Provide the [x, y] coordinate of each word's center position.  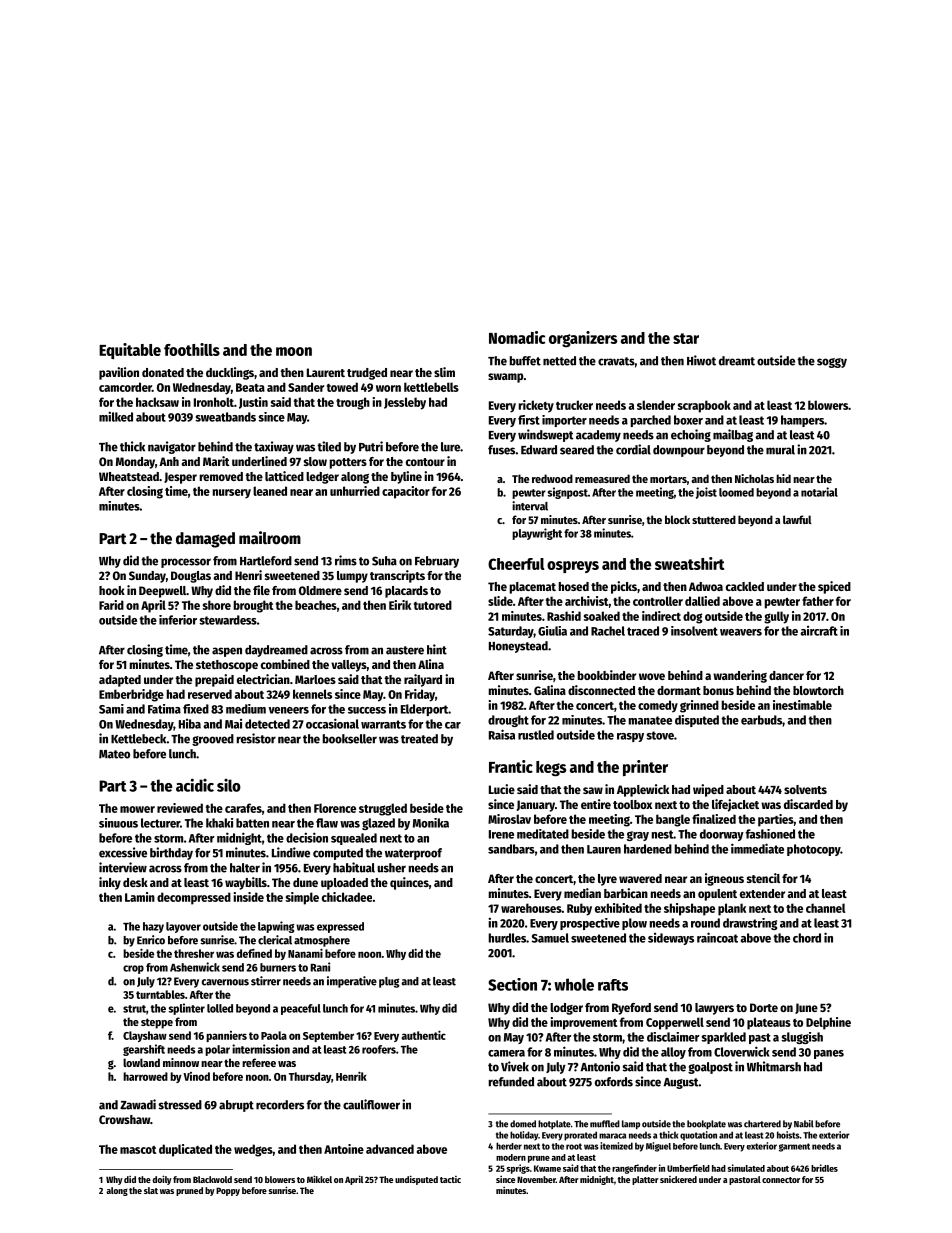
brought [253, 606]
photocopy [813, 850]
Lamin [140, 897]
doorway [722, 835]
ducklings [230, 373]
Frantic [511, 766]
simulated [746, 1168]
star [686, 338]
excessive [123, 852]
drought [508, 721]
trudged [367, 374]
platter [645, 1180]
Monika [431, 823]
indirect [661, 616]
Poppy [228, 1191]
